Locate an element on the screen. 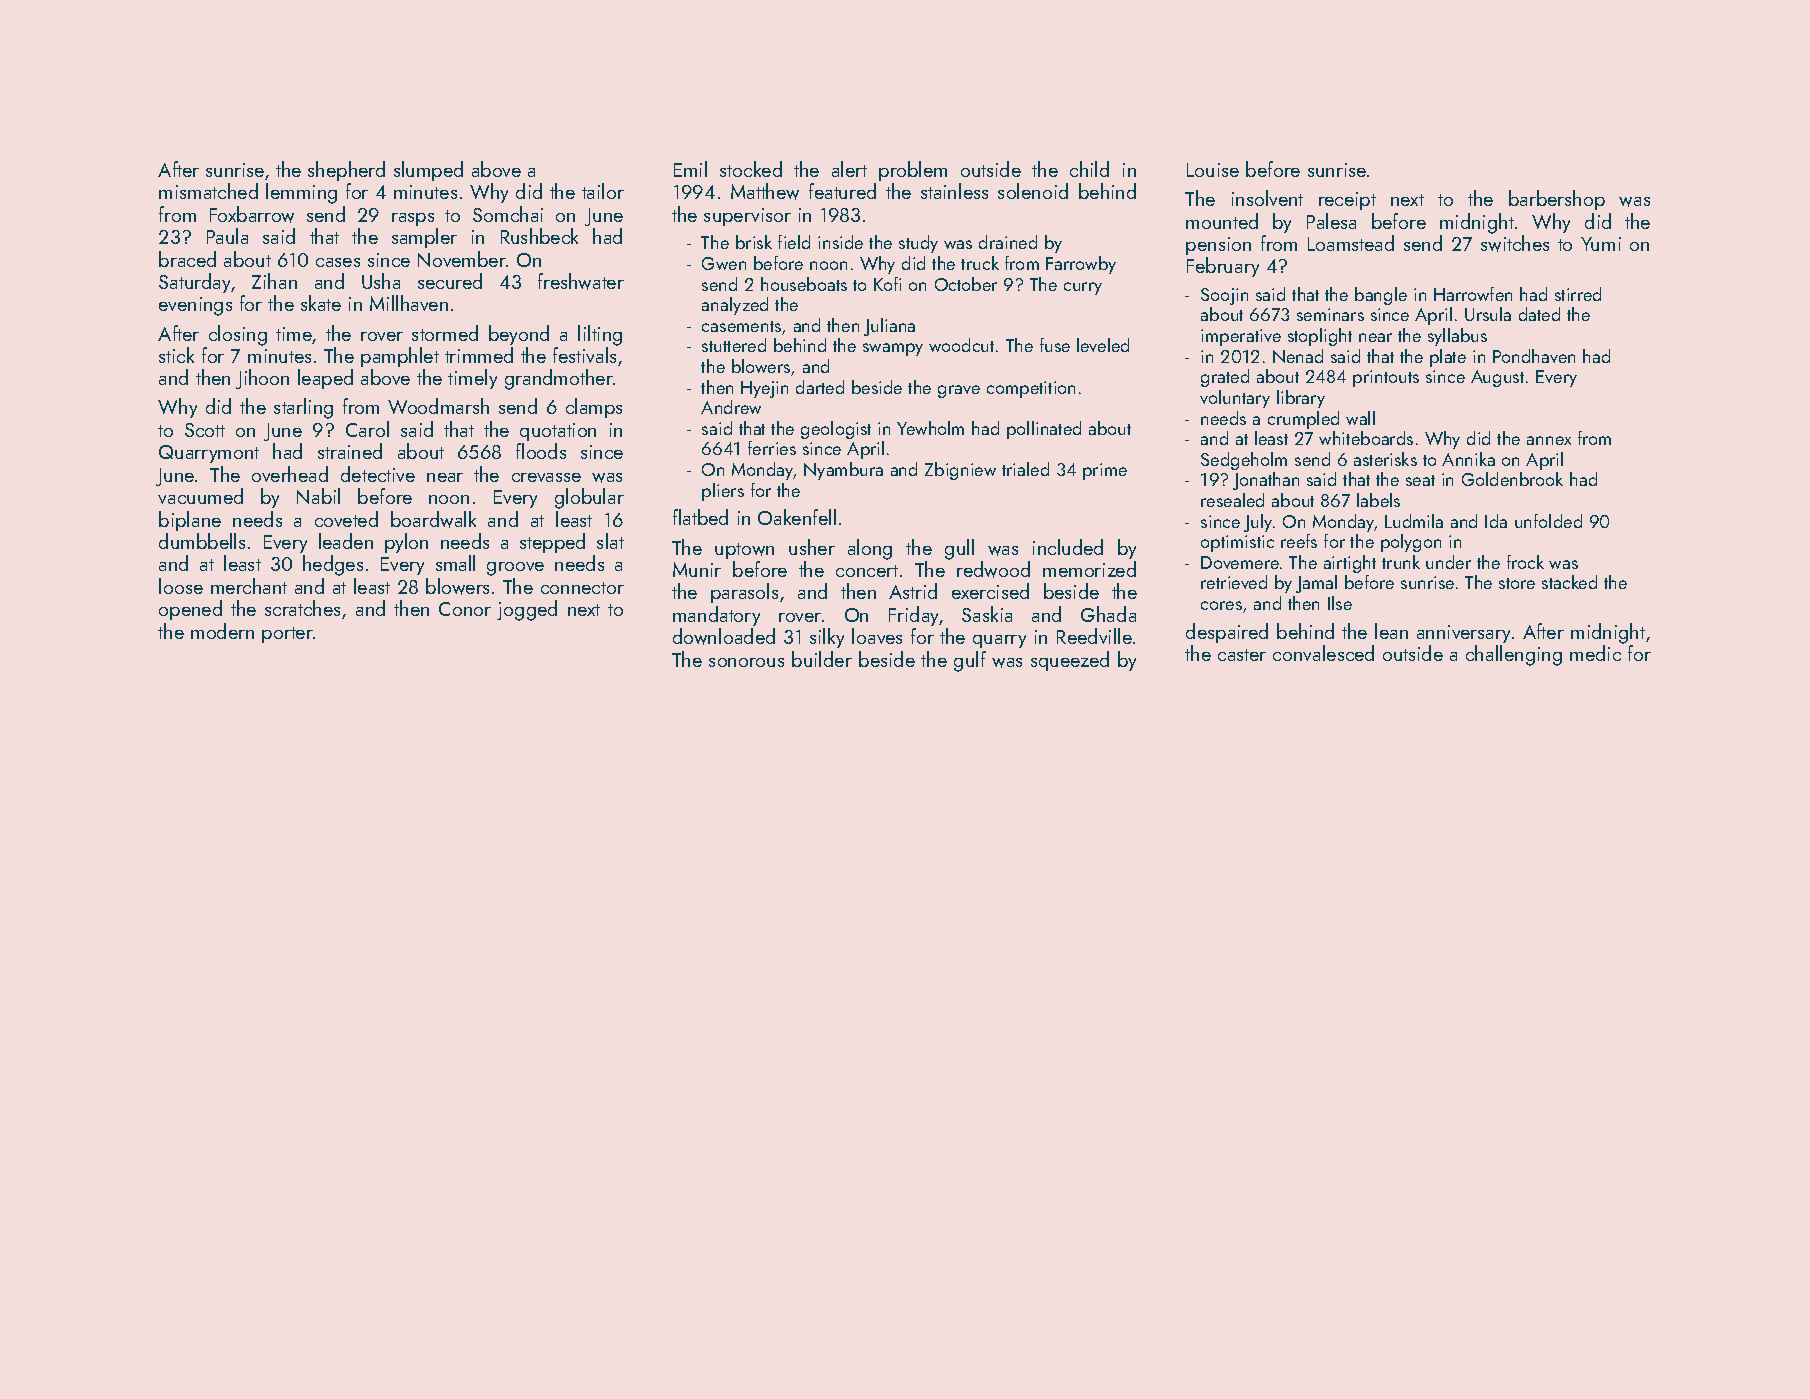 Image resolution: width=1810 pixels, height=1399 pixels. November is located at coordinates (462, 259).
